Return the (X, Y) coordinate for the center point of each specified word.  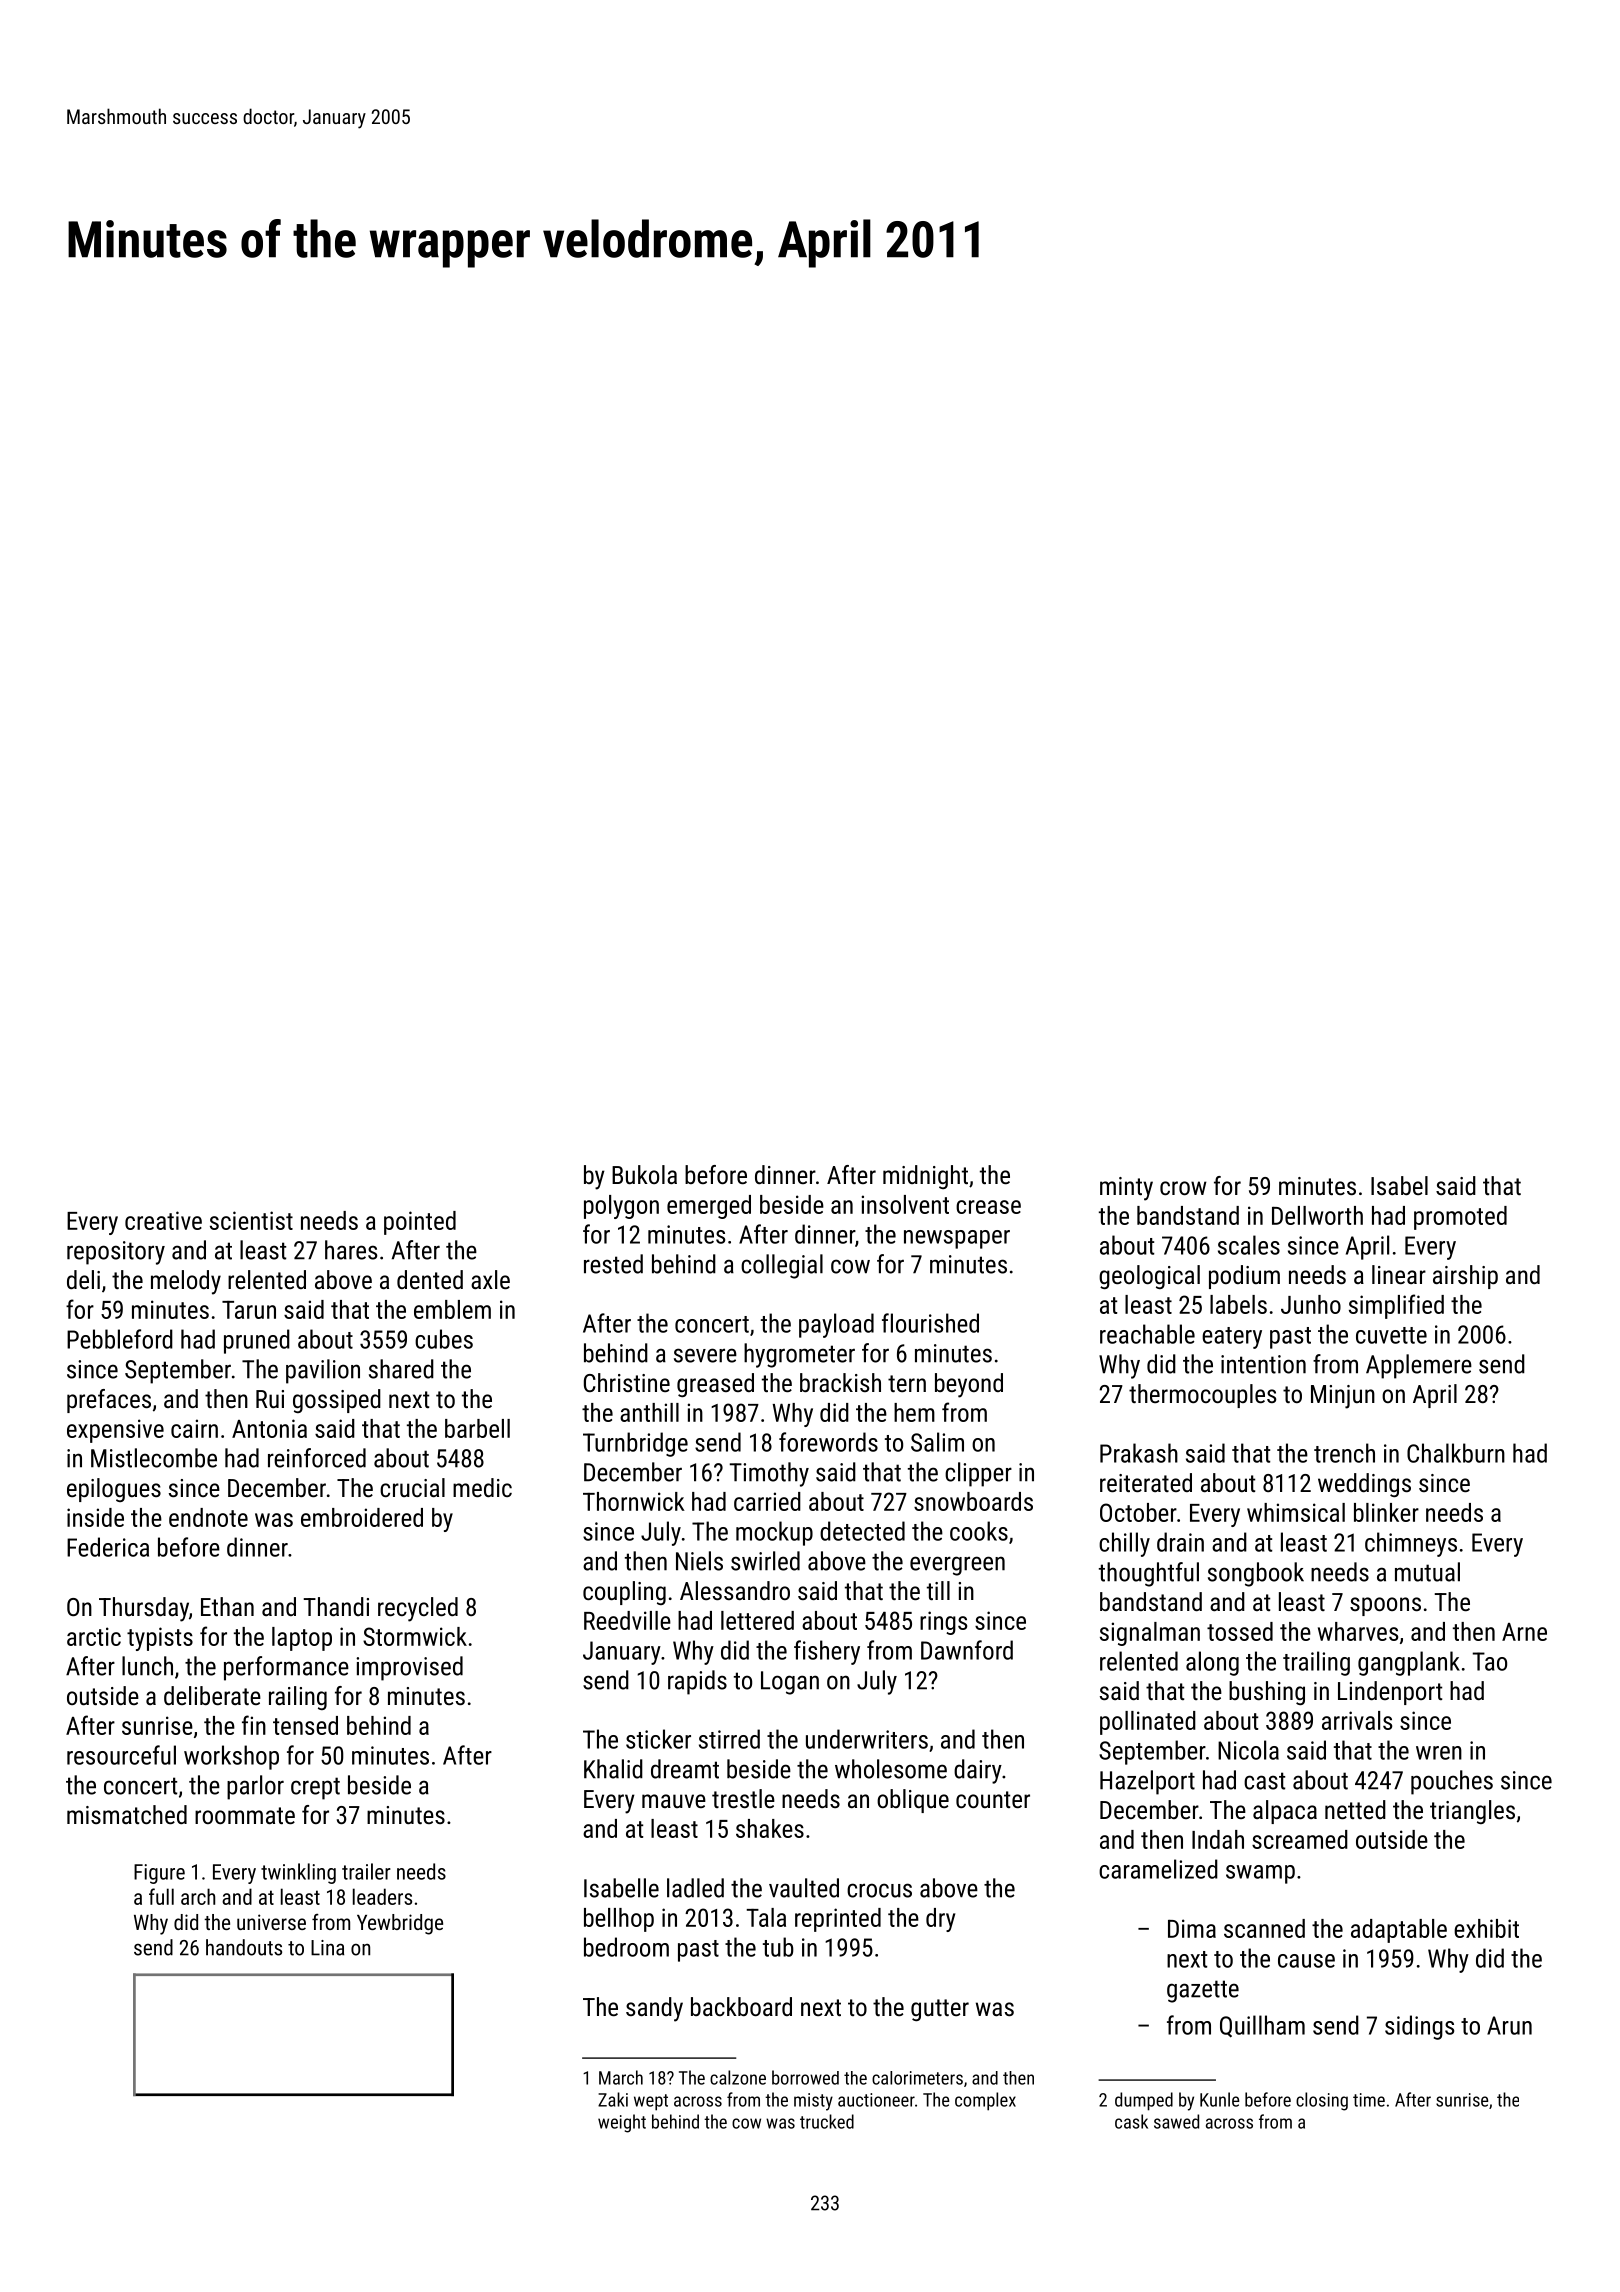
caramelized (1158, 1869)
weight (622, 2123)
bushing (1267, 1693)
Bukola (644, 1174)
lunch (147, 1666)
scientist (251, 1220)
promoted (1460, 1218)
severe (705, 1355)
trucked (827, 2121)
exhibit (1486, 1928)
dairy (978, 1771)
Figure (159, 1874)
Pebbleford (120, 1339)
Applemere (1419, 1366)
